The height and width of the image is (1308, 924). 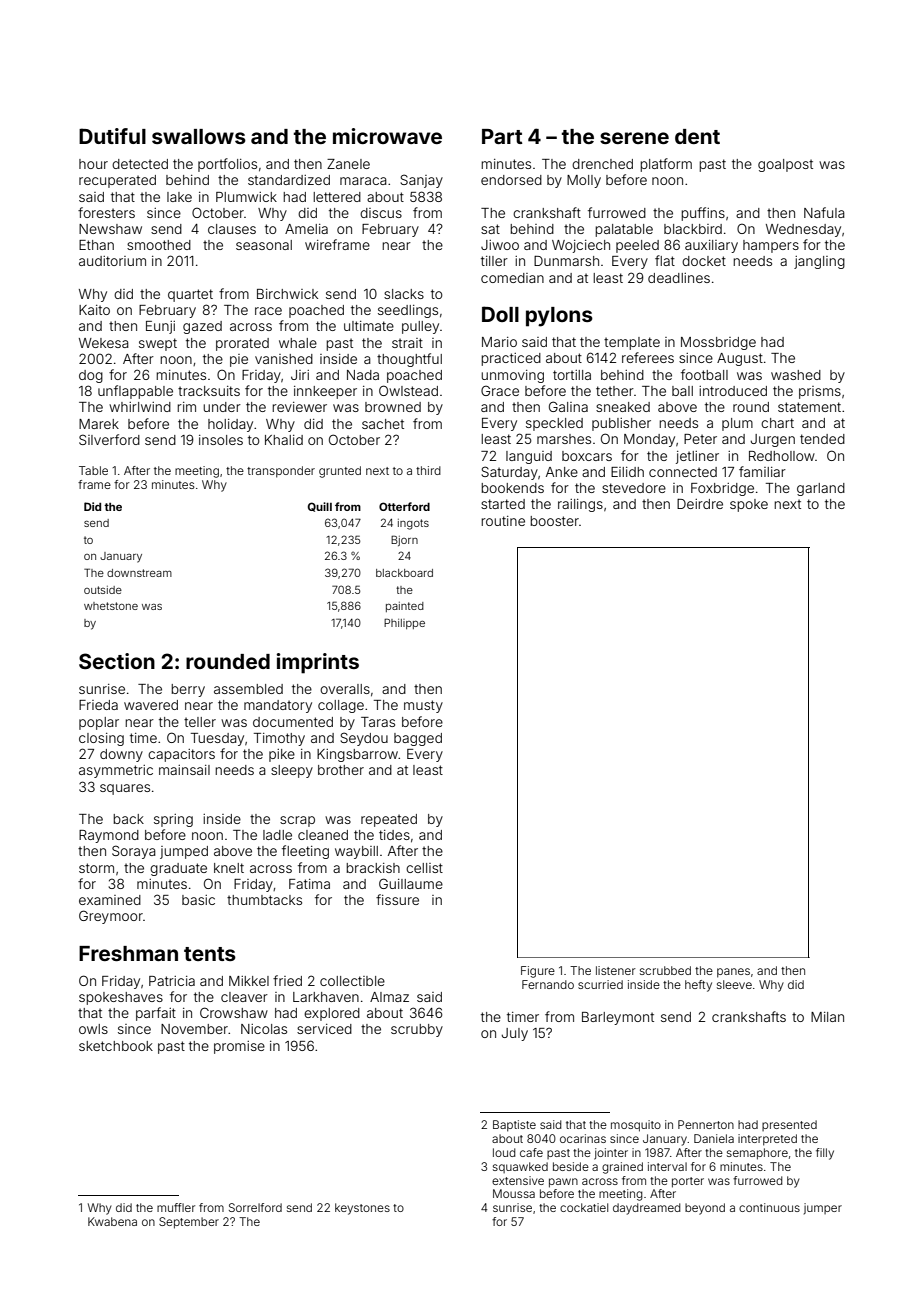 What do you see at coordinates (740, 359) in the image?
I see `August` at bounding box center [740, 359].
